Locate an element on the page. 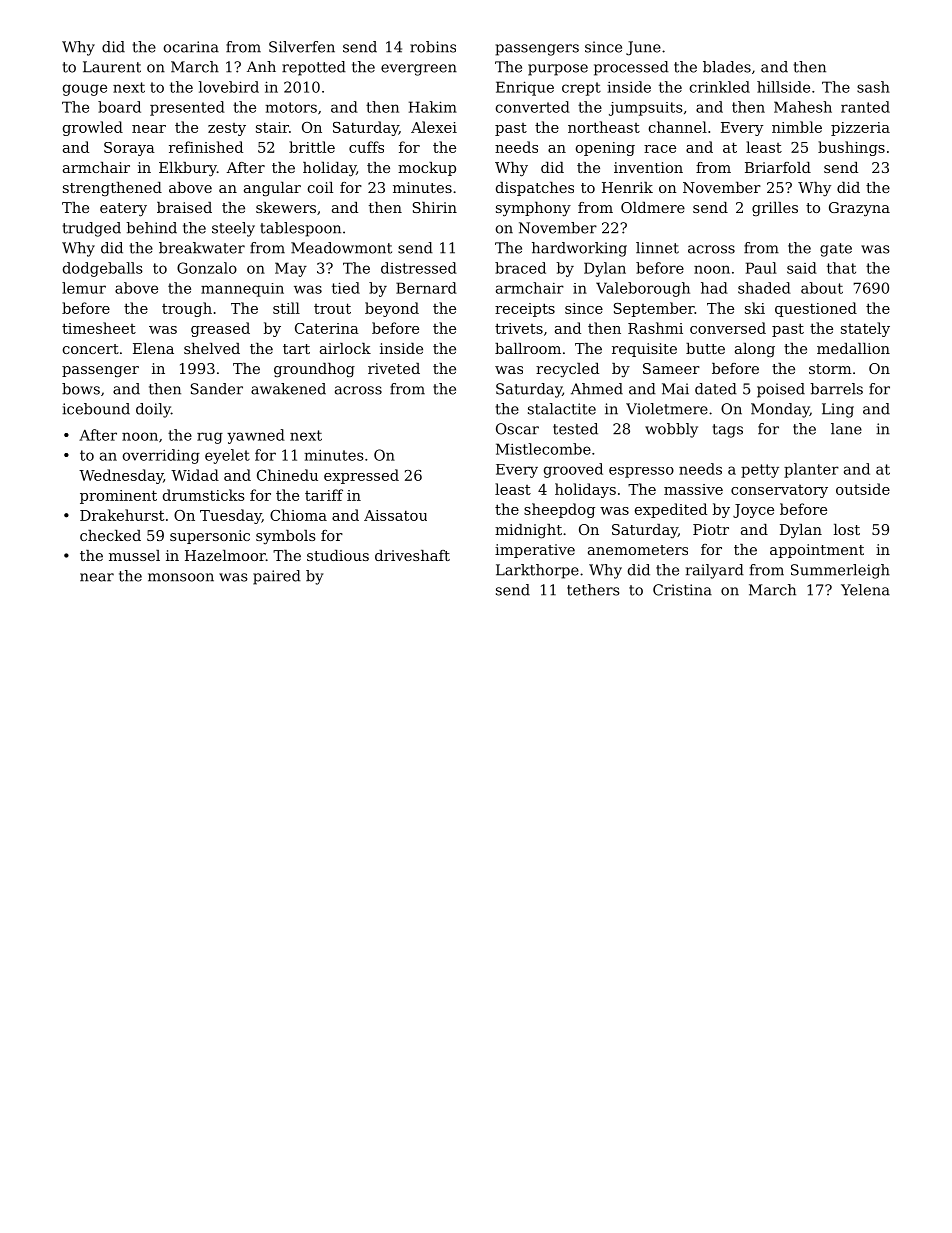 Image resolution: width=952 pixels, height=1233 pixels. monsoon is located at coordinates (181, 577).
